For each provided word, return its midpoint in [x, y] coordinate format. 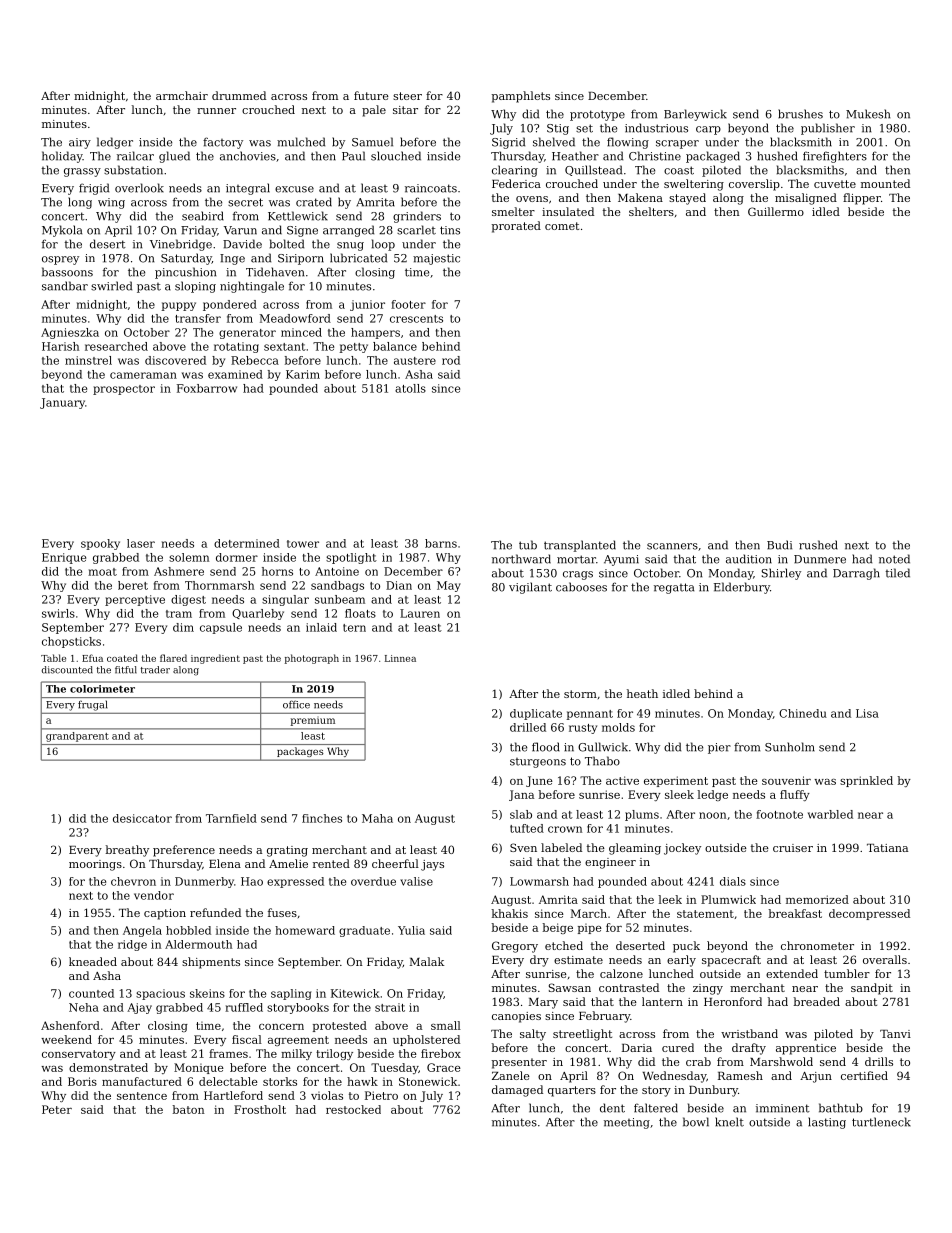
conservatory [79, 1055]
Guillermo [776, 211]
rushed [818, 545]
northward [521, 559]
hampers [375, 333]
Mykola [62, 231]
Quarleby [258, 614]
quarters [572, 1091]
